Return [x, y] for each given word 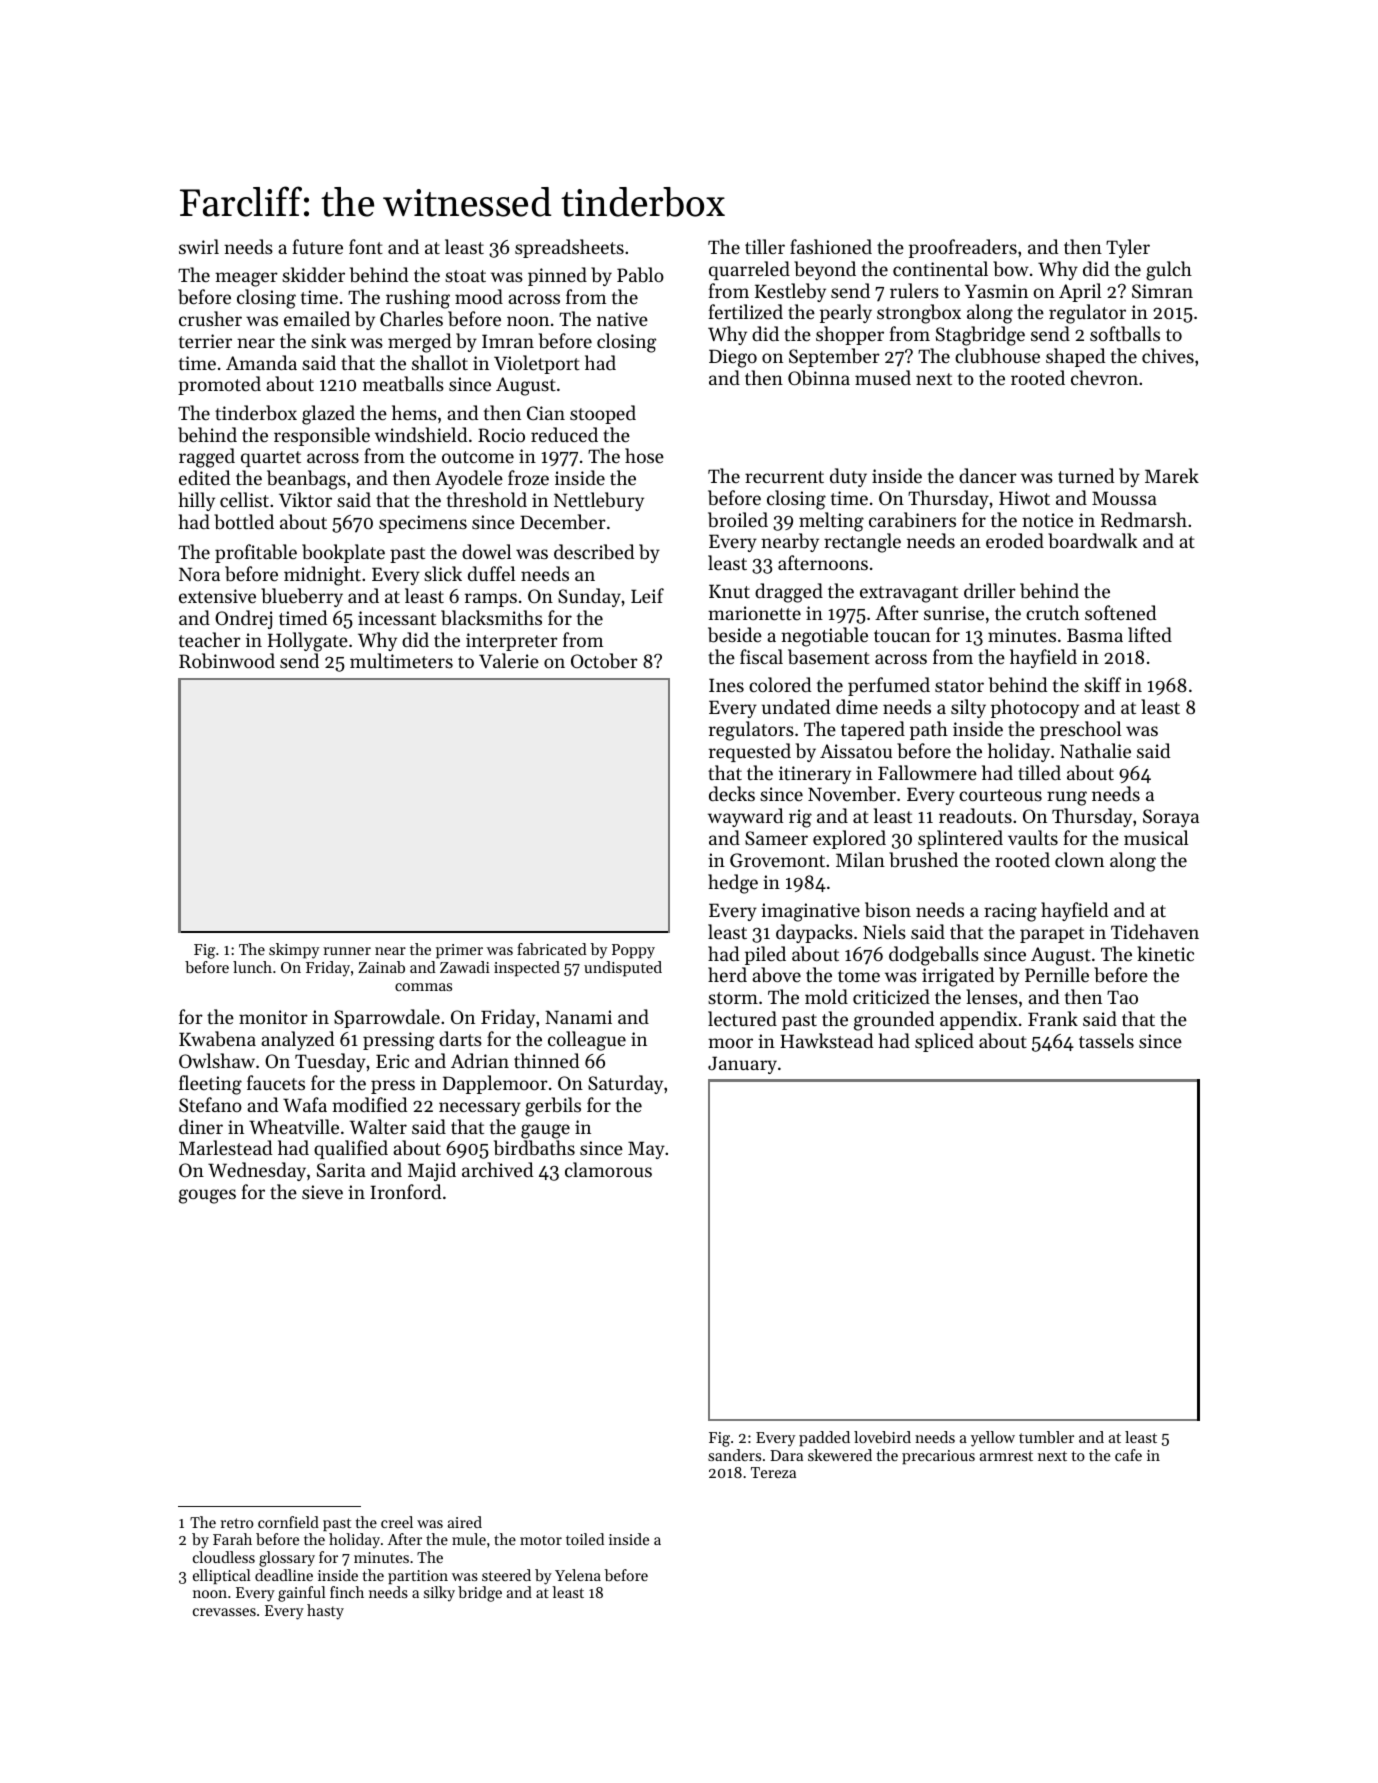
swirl [199, 246]
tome [859, 976]
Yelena [578, 1575]
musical [1156, 837]
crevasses [224, 1612]
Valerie [509, 660]
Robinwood [227, 661]
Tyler [1128, 248]
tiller [765, 246]
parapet [1052, 935]
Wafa [305, 1104]
